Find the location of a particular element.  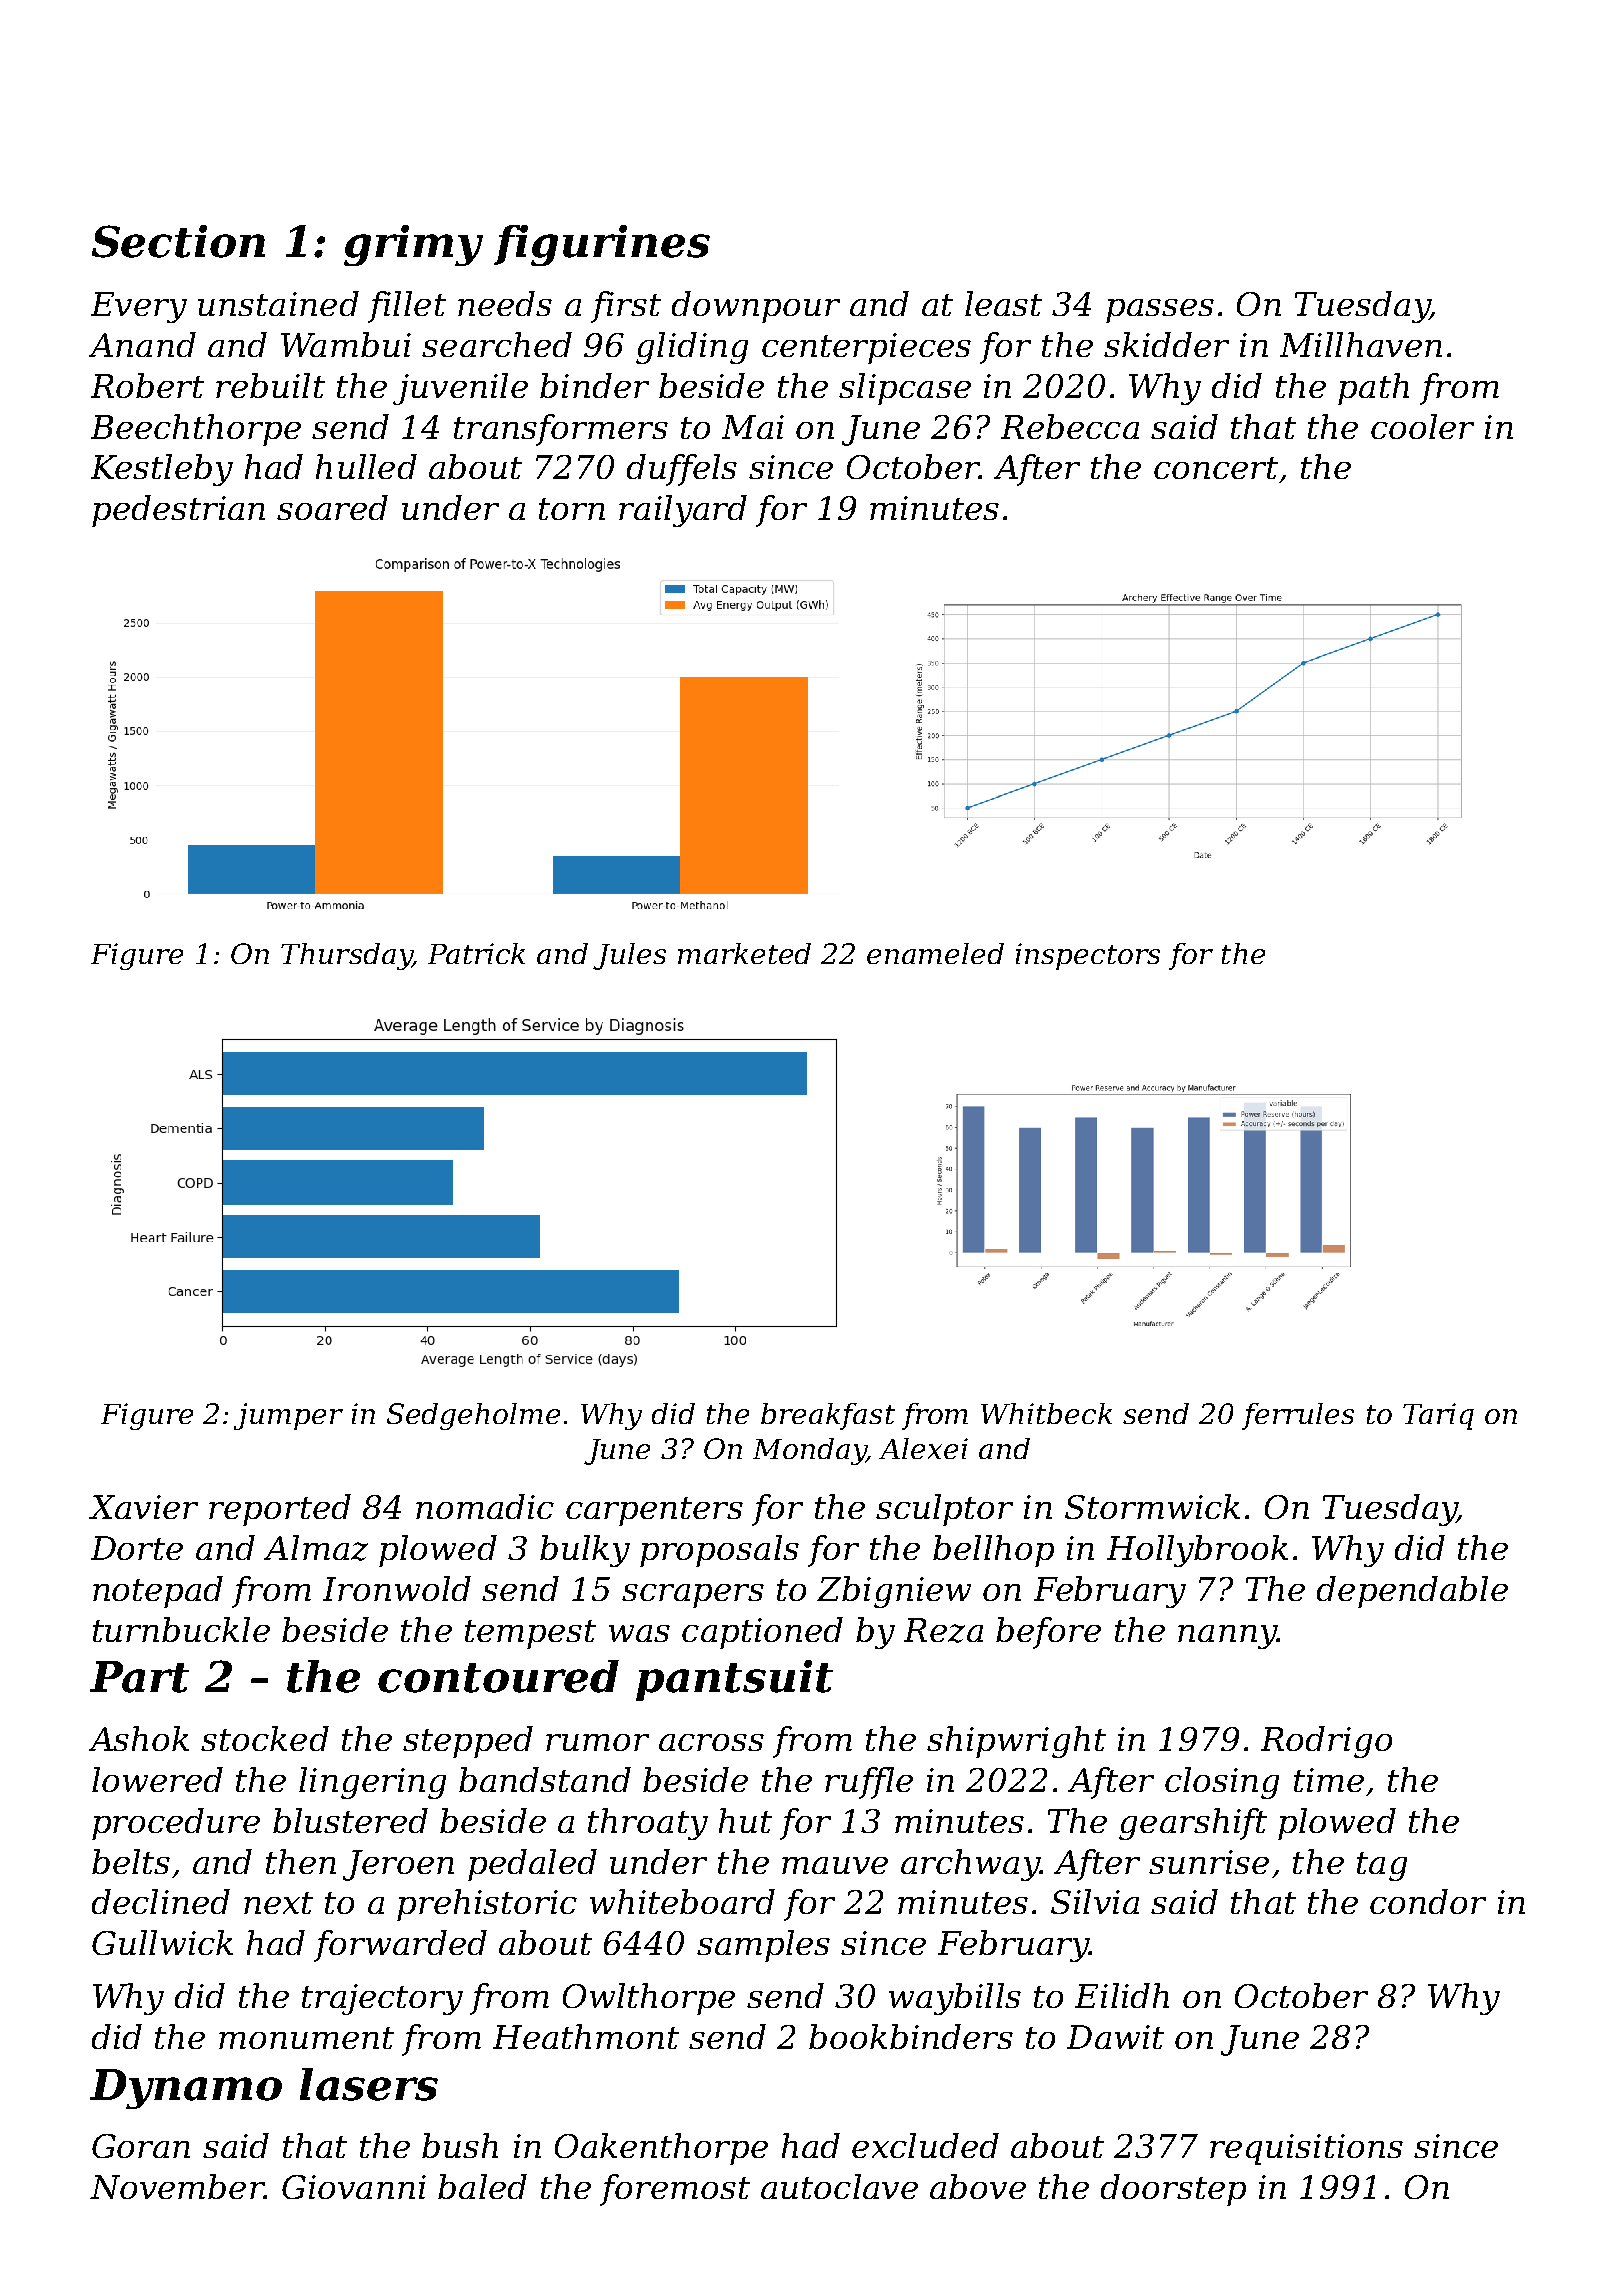

Millhaven is located at coordinates (1361, 344).
